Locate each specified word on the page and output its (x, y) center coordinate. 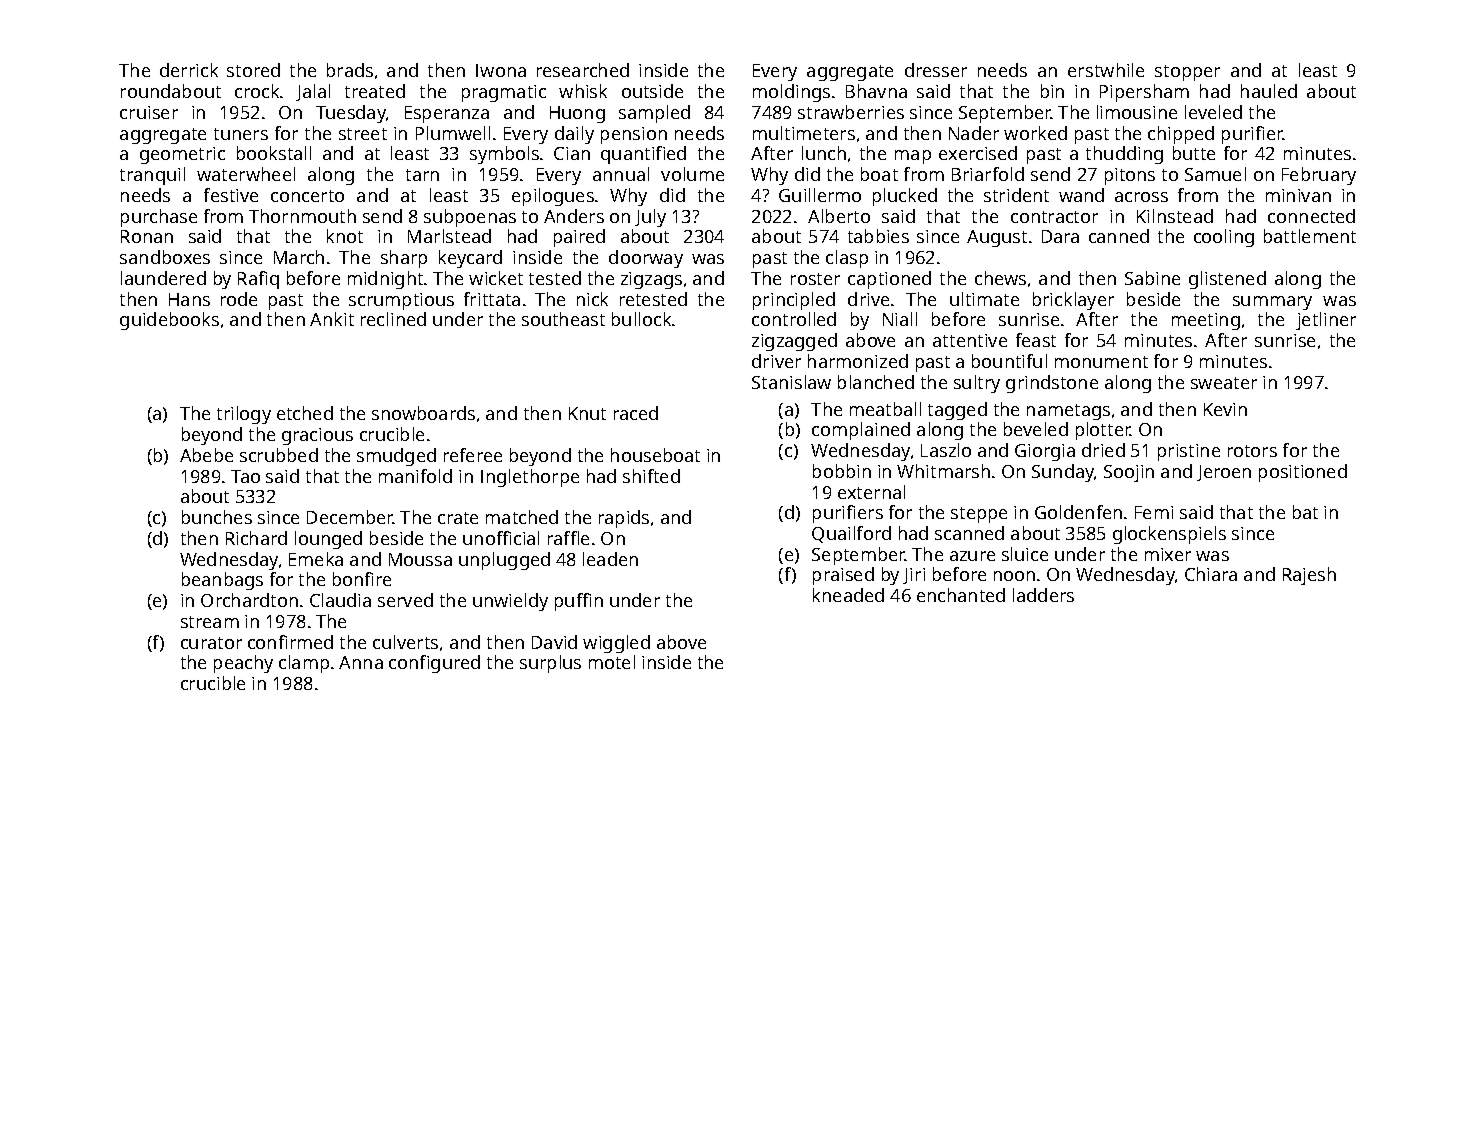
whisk (583, 91)
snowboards (423, 413)
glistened (1227, 280)
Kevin (1225, 409)
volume (692, 174)
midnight (385, 280)
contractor (1054, 217)
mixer (1168, 554)
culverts (405, 642)
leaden (610, 559)
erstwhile (1106, 70)
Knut (587, 413)
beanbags (222, 581)
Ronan (147, 236)
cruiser (149, 112)
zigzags (651, 280)
